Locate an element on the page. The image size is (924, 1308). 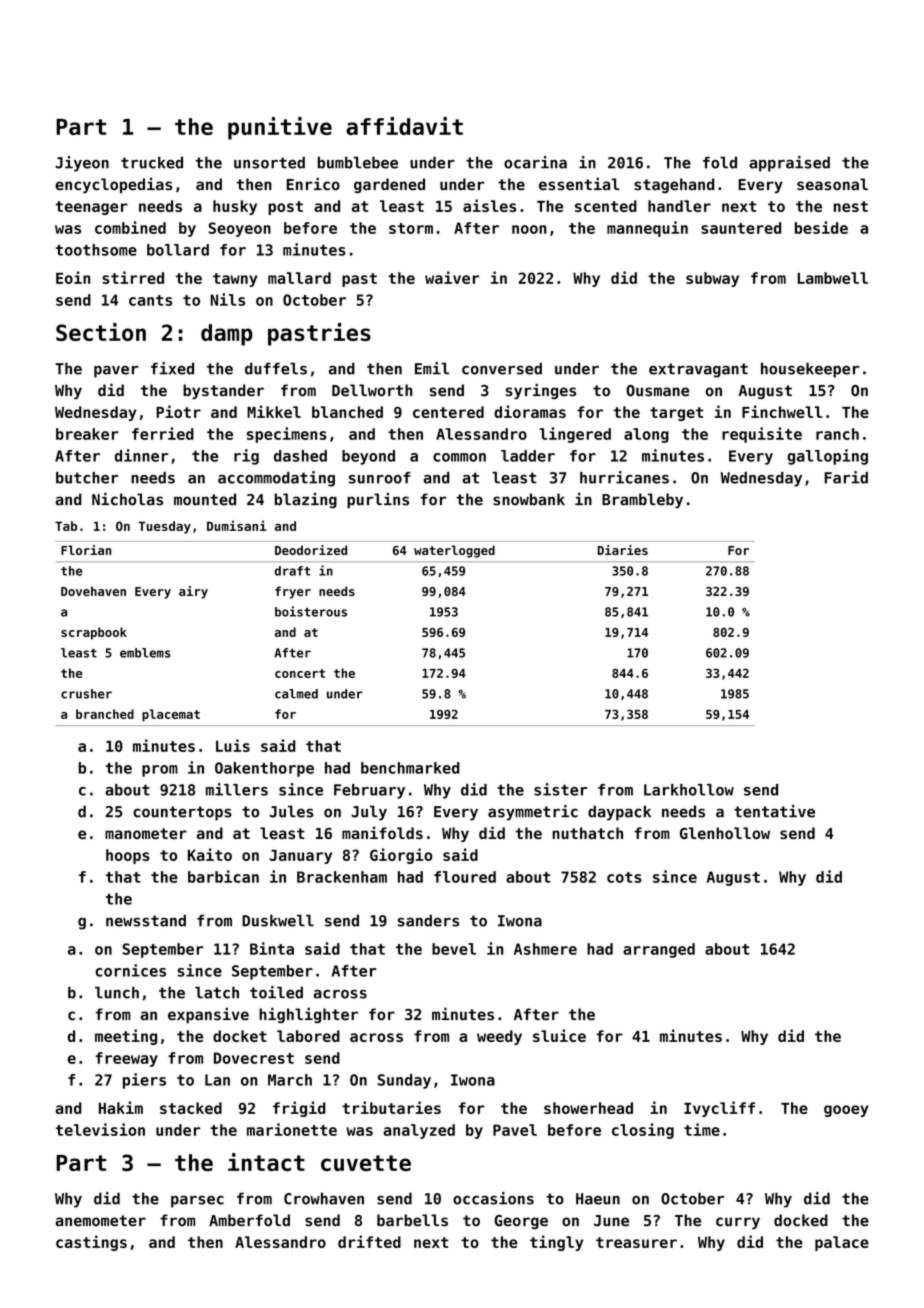
marionette is located at coordinates (292, 1129).
